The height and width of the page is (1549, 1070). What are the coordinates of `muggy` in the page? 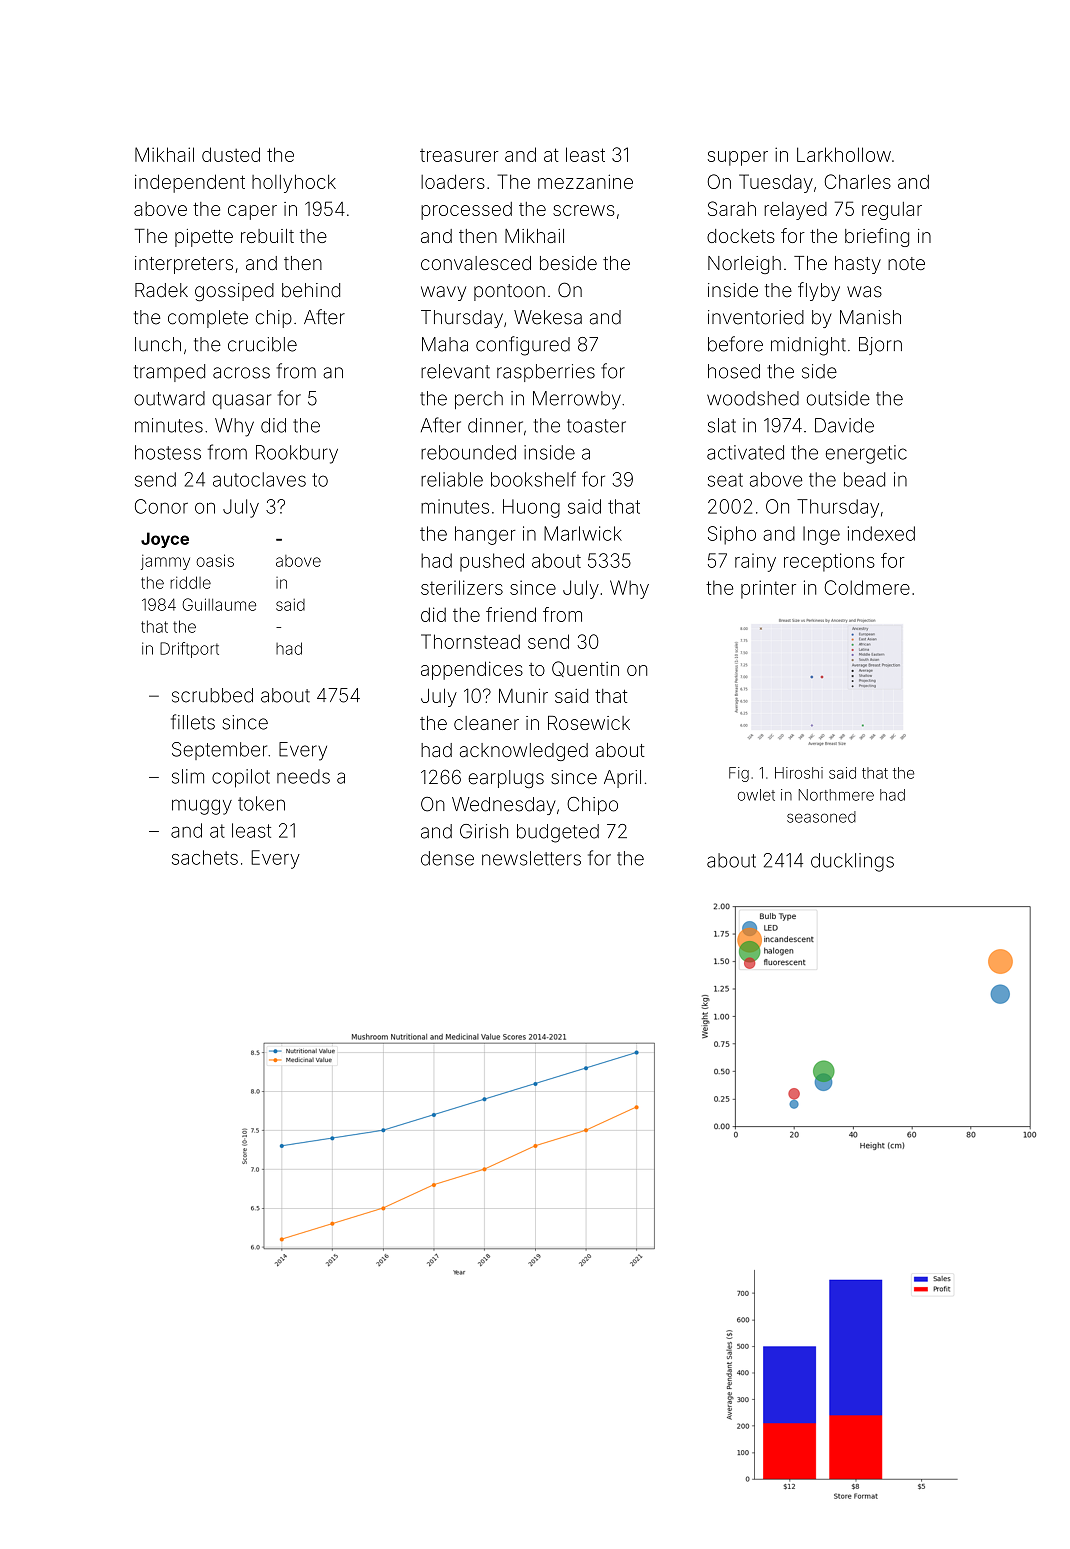 It's located at (202, 807).
